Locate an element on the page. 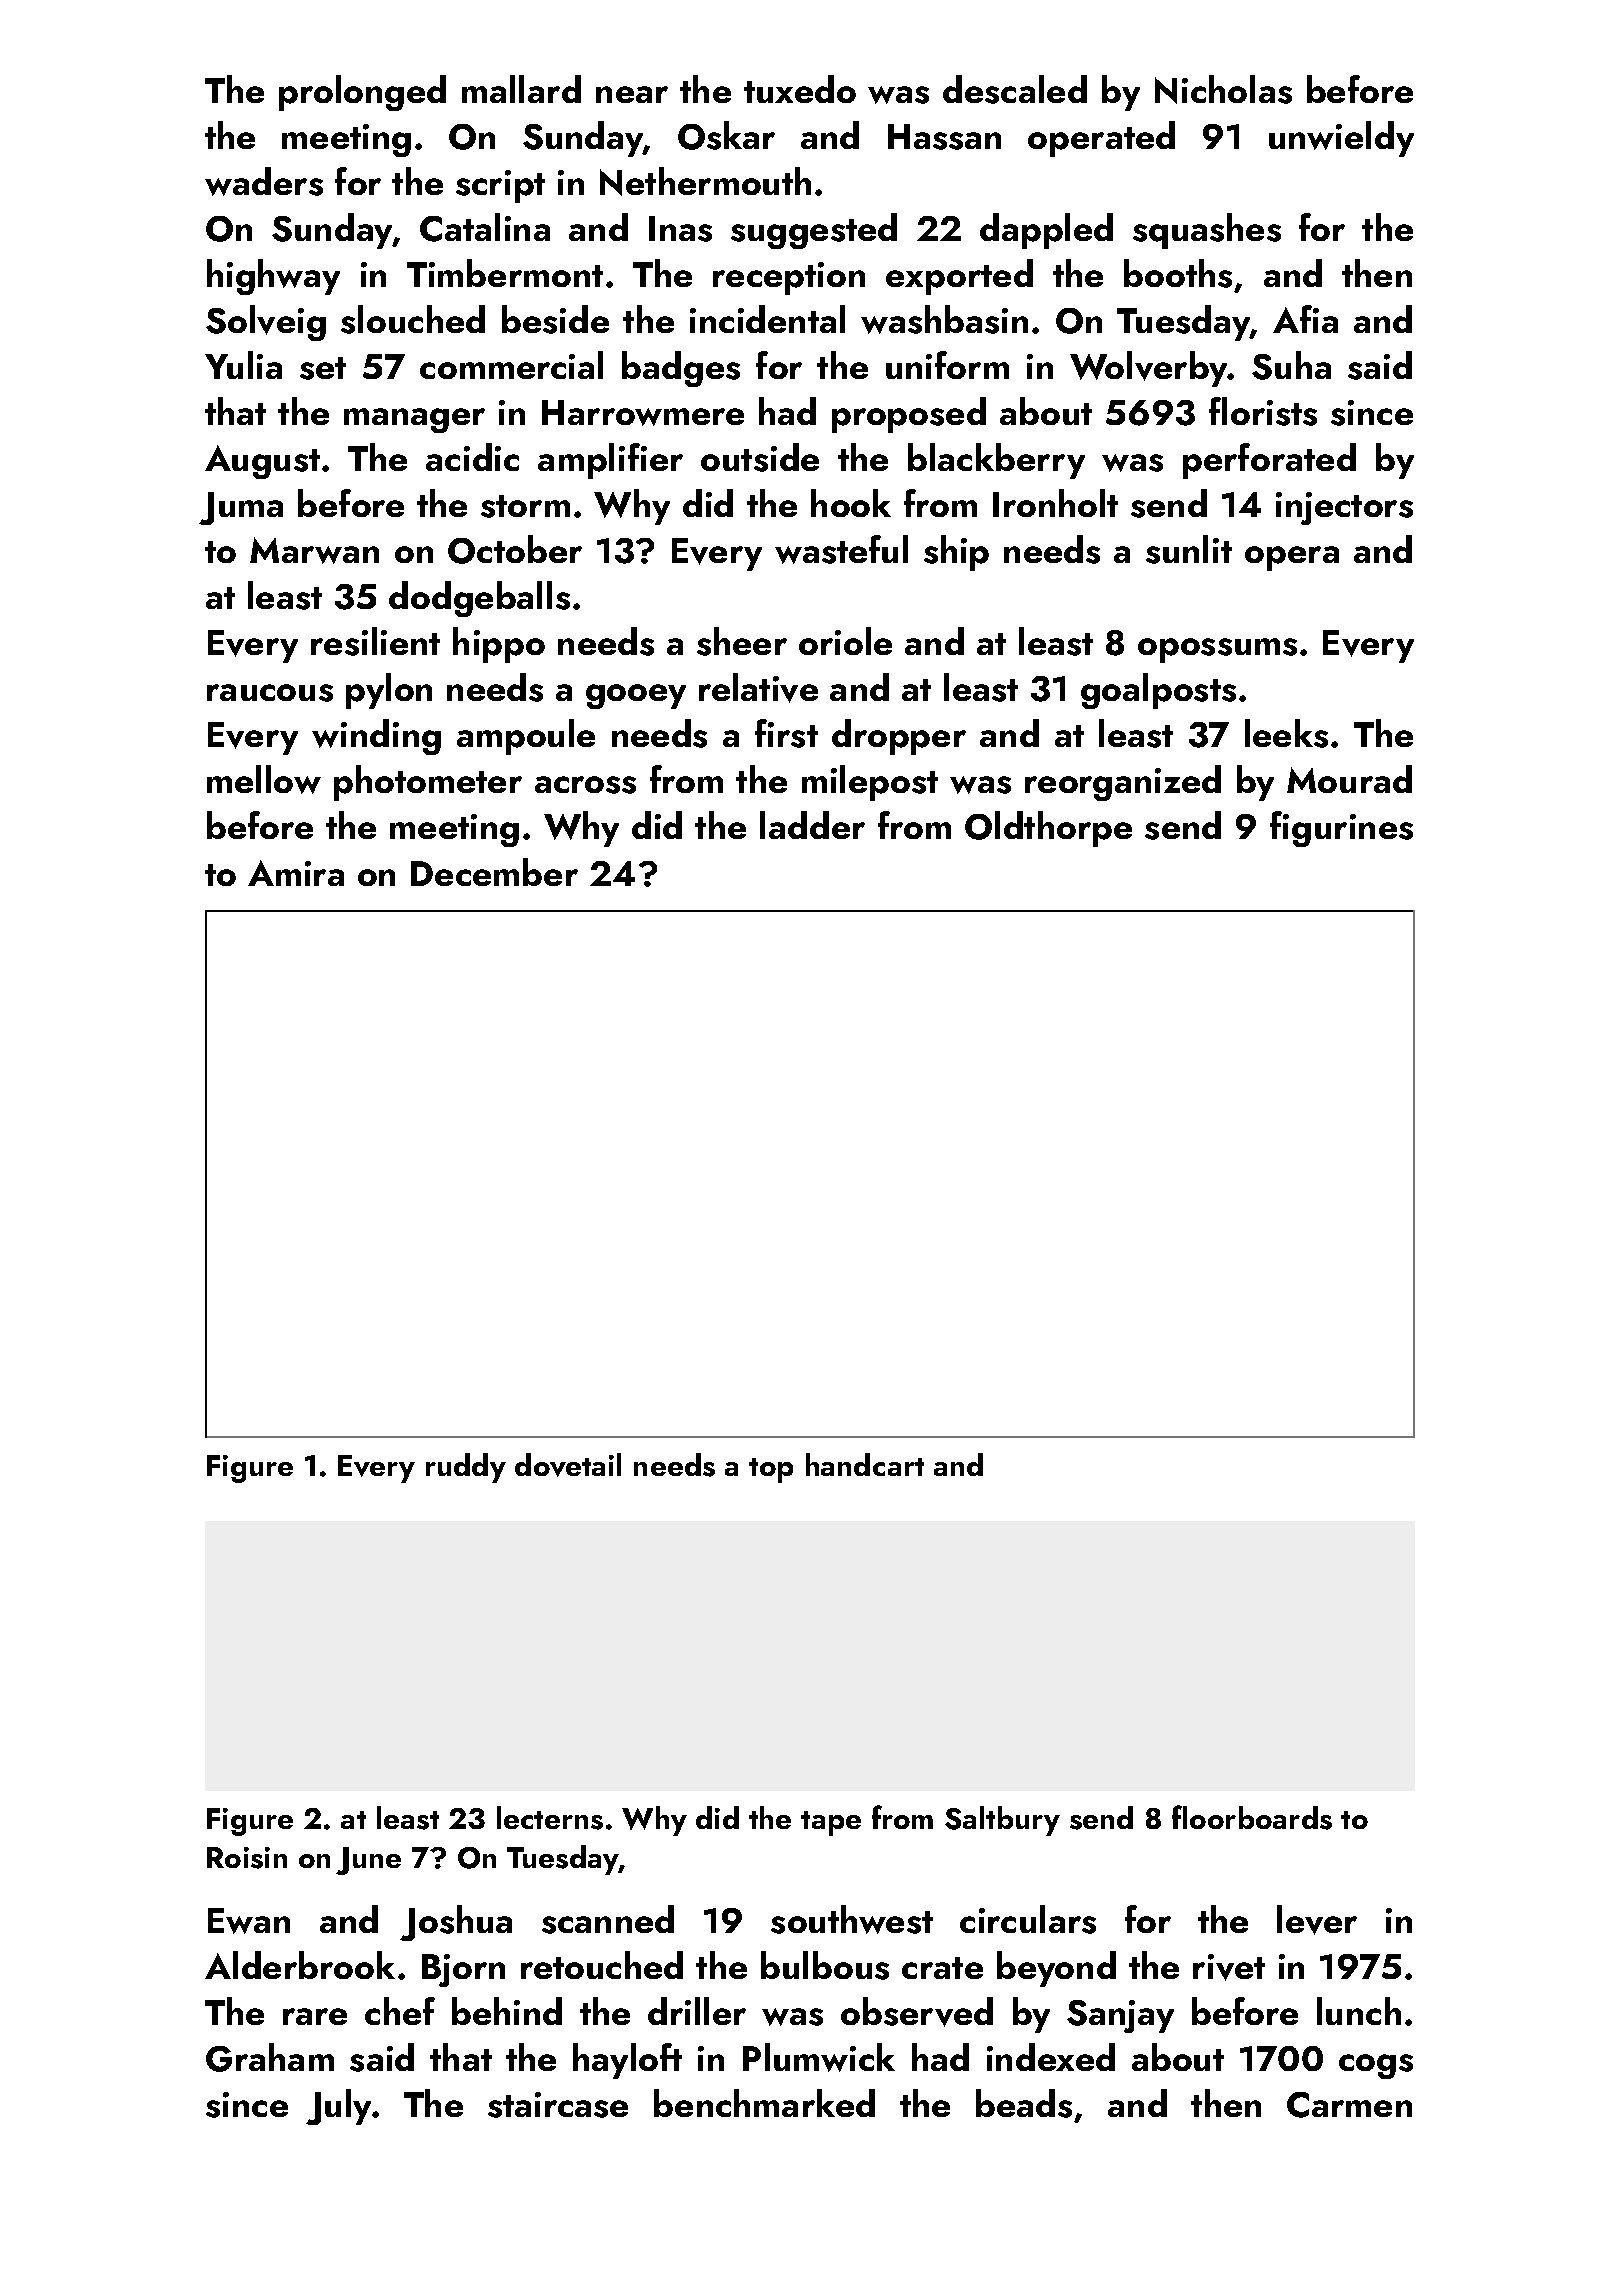 This page has height=2292, width=1620. washbasin is located at coordinates (944, 319).
